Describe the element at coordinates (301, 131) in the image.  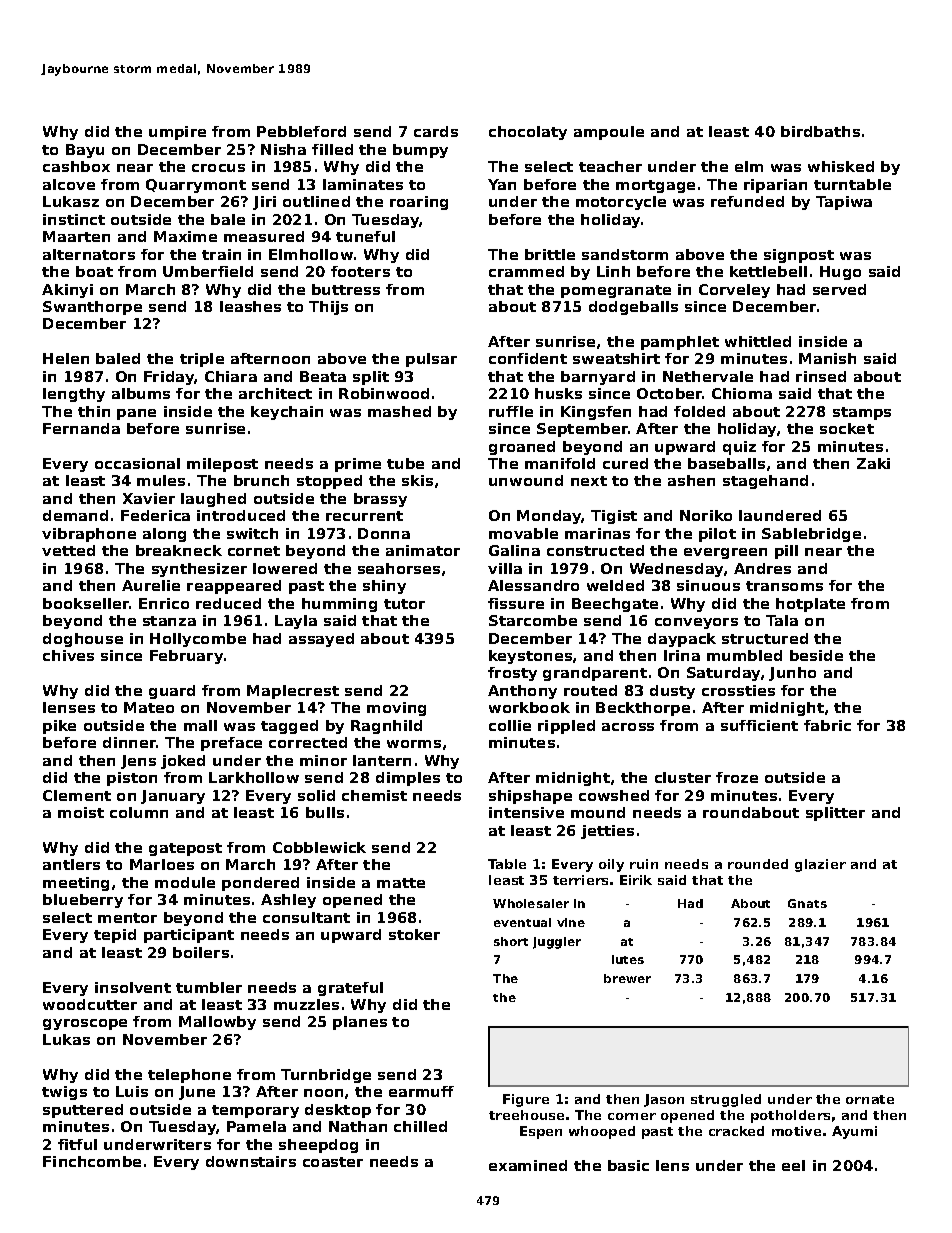
I see `Pebbleford` at that location.
